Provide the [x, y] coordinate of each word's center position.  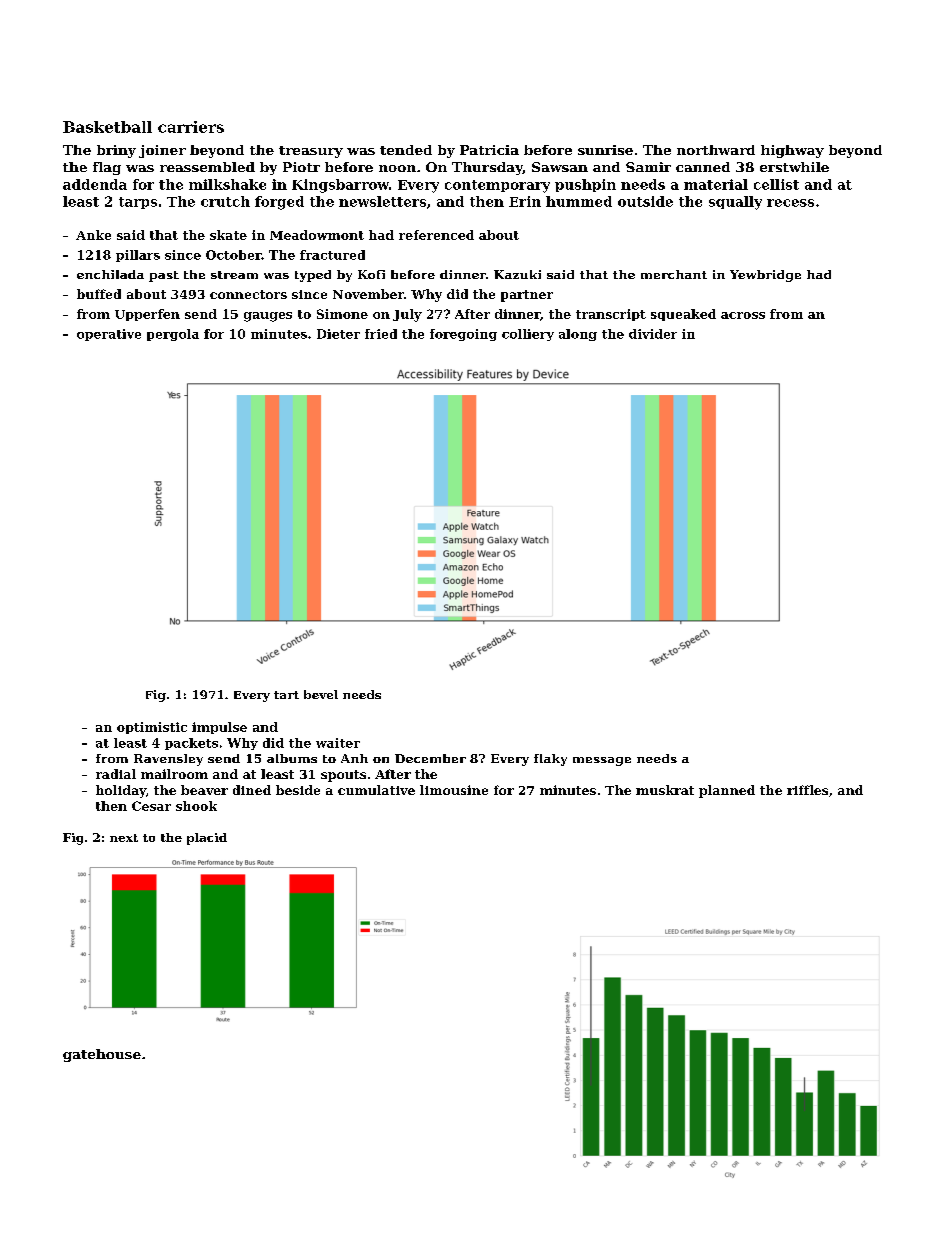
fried [381, 334]
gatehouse [102, 1055]
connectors [248, 294]
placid [207, 839]
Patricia [489, 150]
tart [286, 695]
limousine [454, 790]
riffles [807, 790]
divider [653, 334]
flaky [550, 760]
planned [727, 791]
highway [792, 151]
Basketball [107, 127]
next [124, 838]
